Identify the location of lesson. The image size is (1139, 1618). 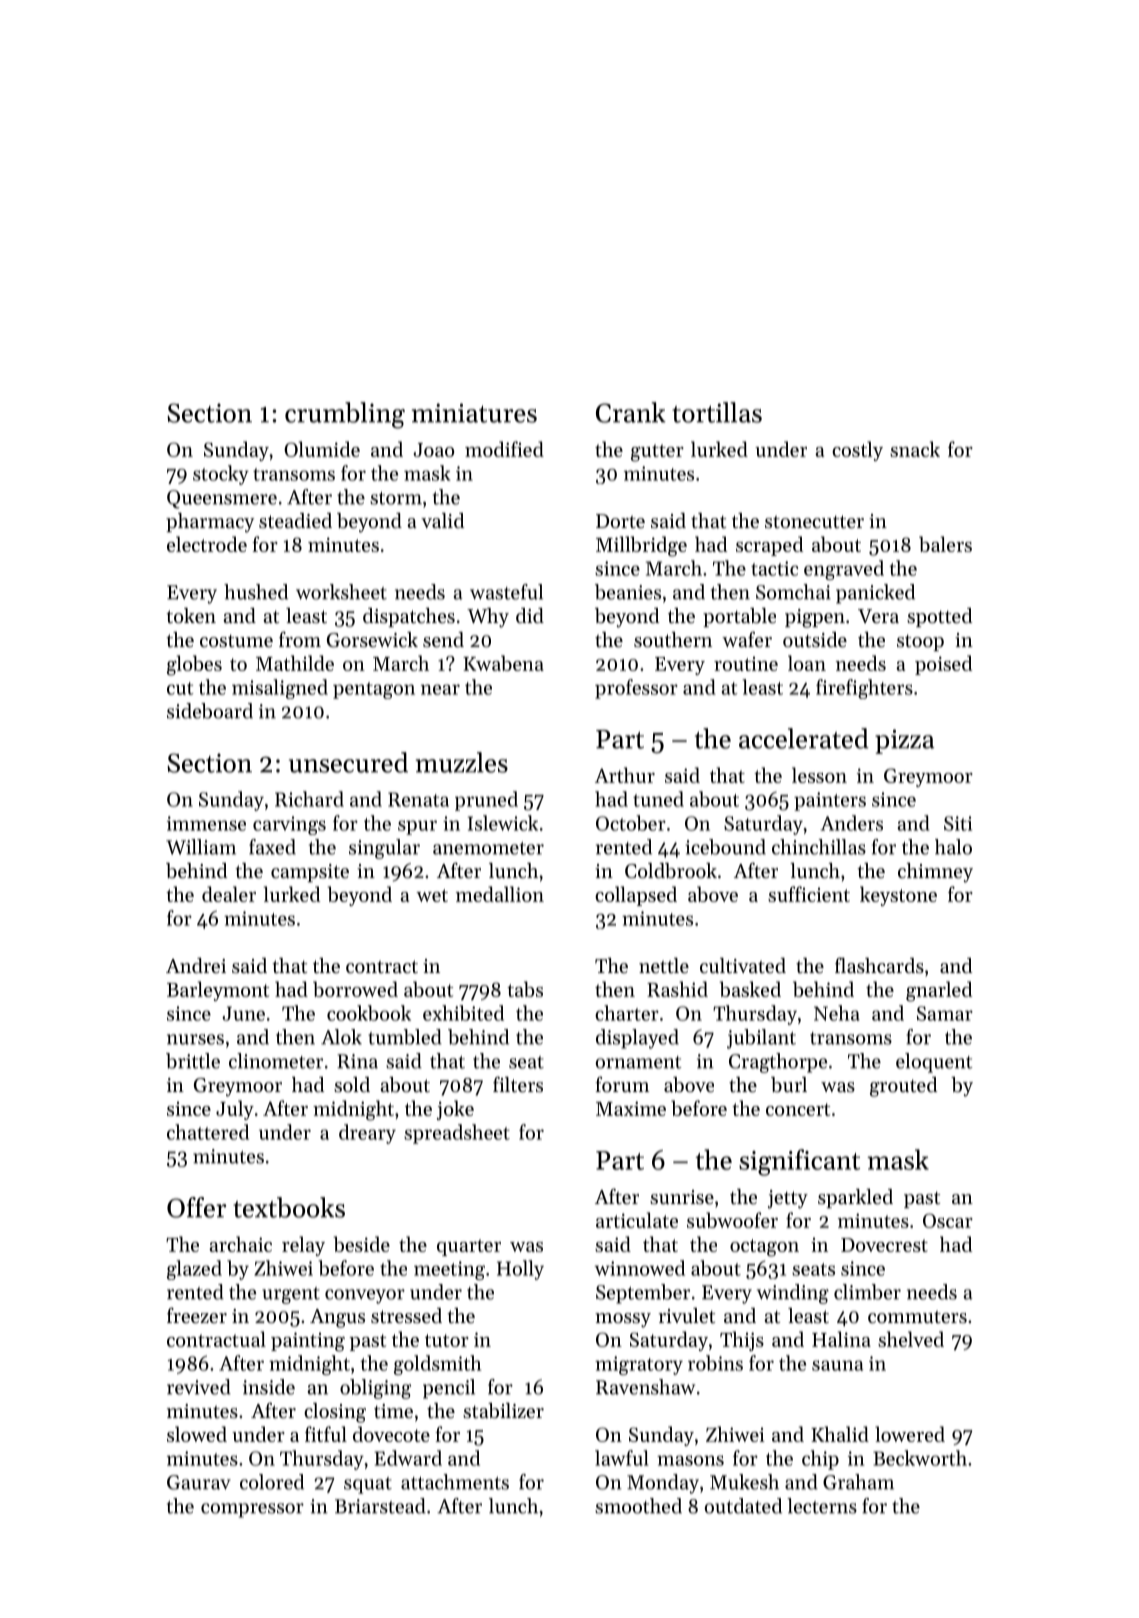
(819, 775).
